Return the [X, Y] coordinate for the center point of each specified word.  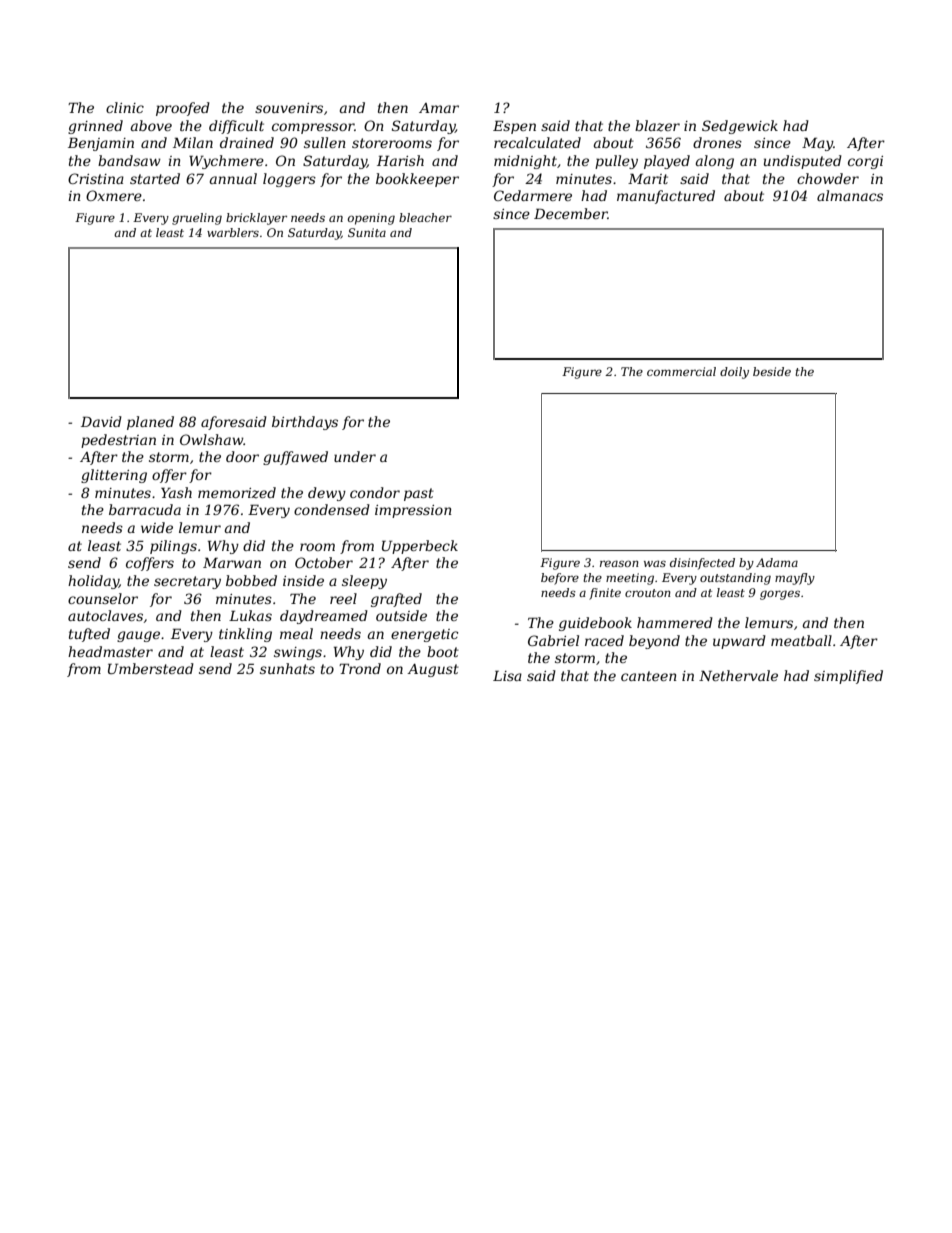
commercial [681, 371]
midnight [525, 162]
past [419, 494]
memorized [237, 493]
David [101, 421]
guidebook [595, 624]
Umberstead [151, 668]
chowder [828, 178]
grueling [197, 219]
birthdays [305, 423]
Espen [514, 127]
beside [772, 371]
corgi [865, 162]
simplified [848, 677]
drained [247, 142]
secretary [187, 582]
